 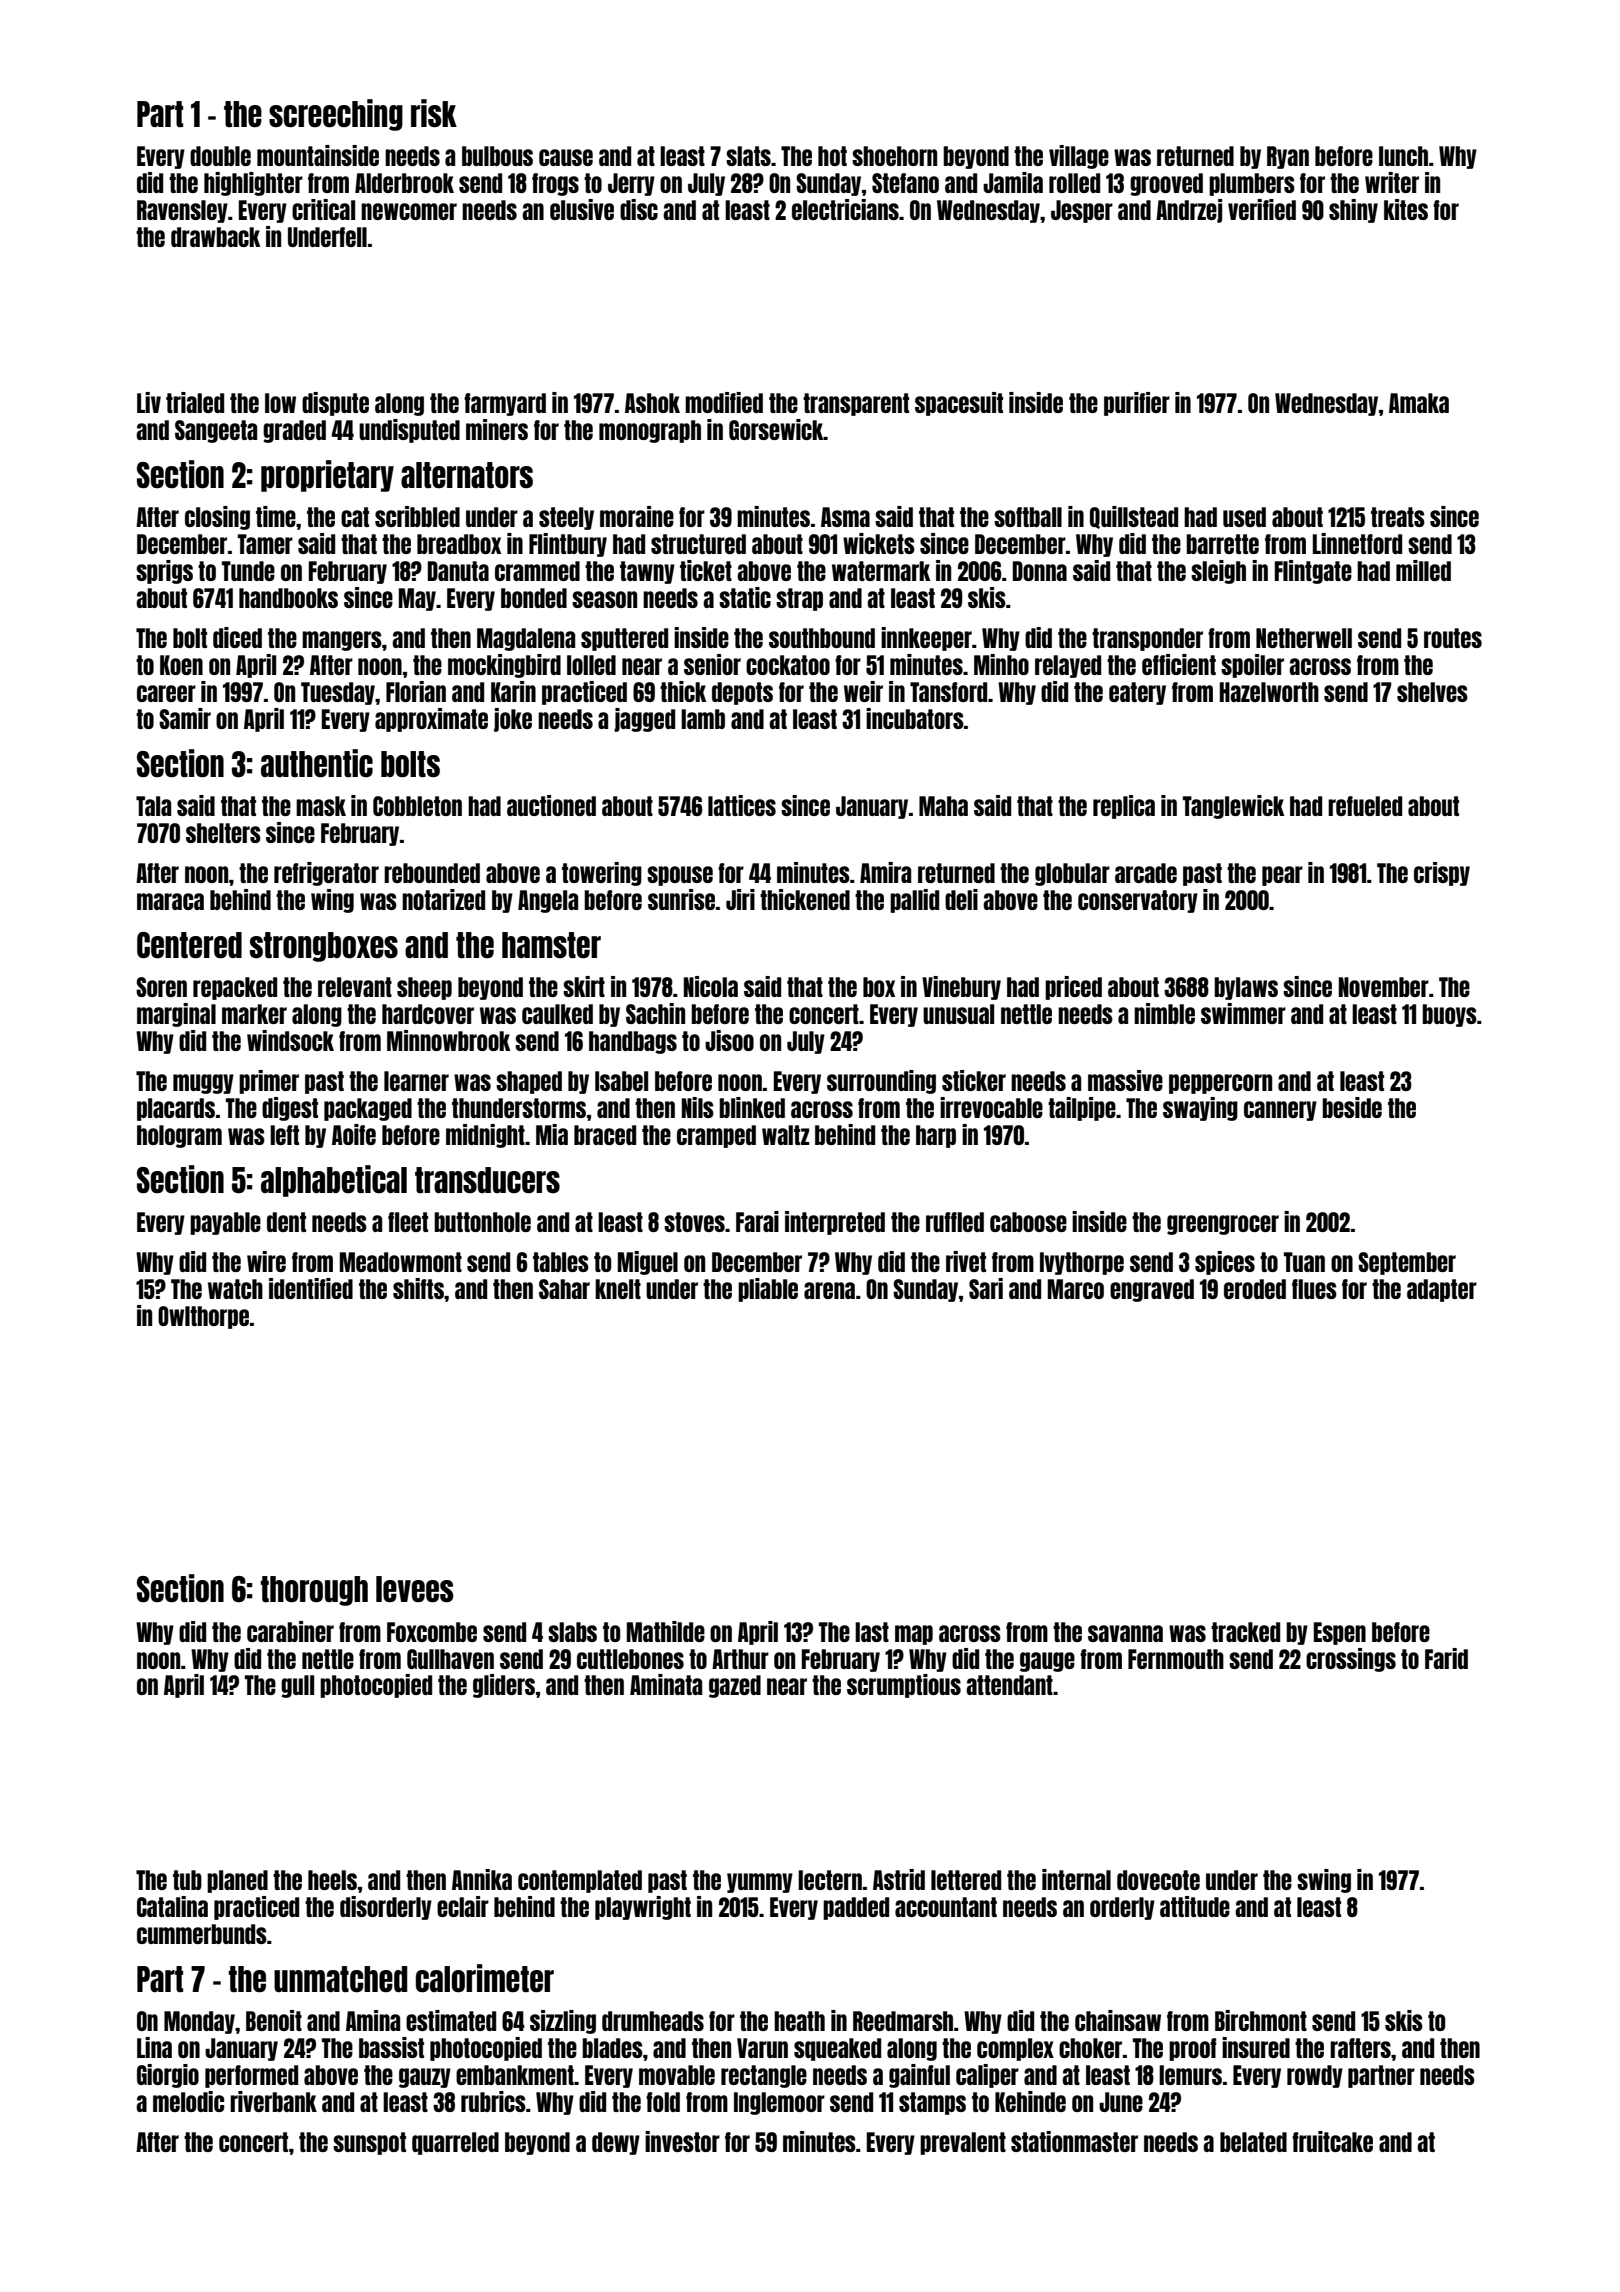 I want to click on slats, so click(x=748, y=156).
